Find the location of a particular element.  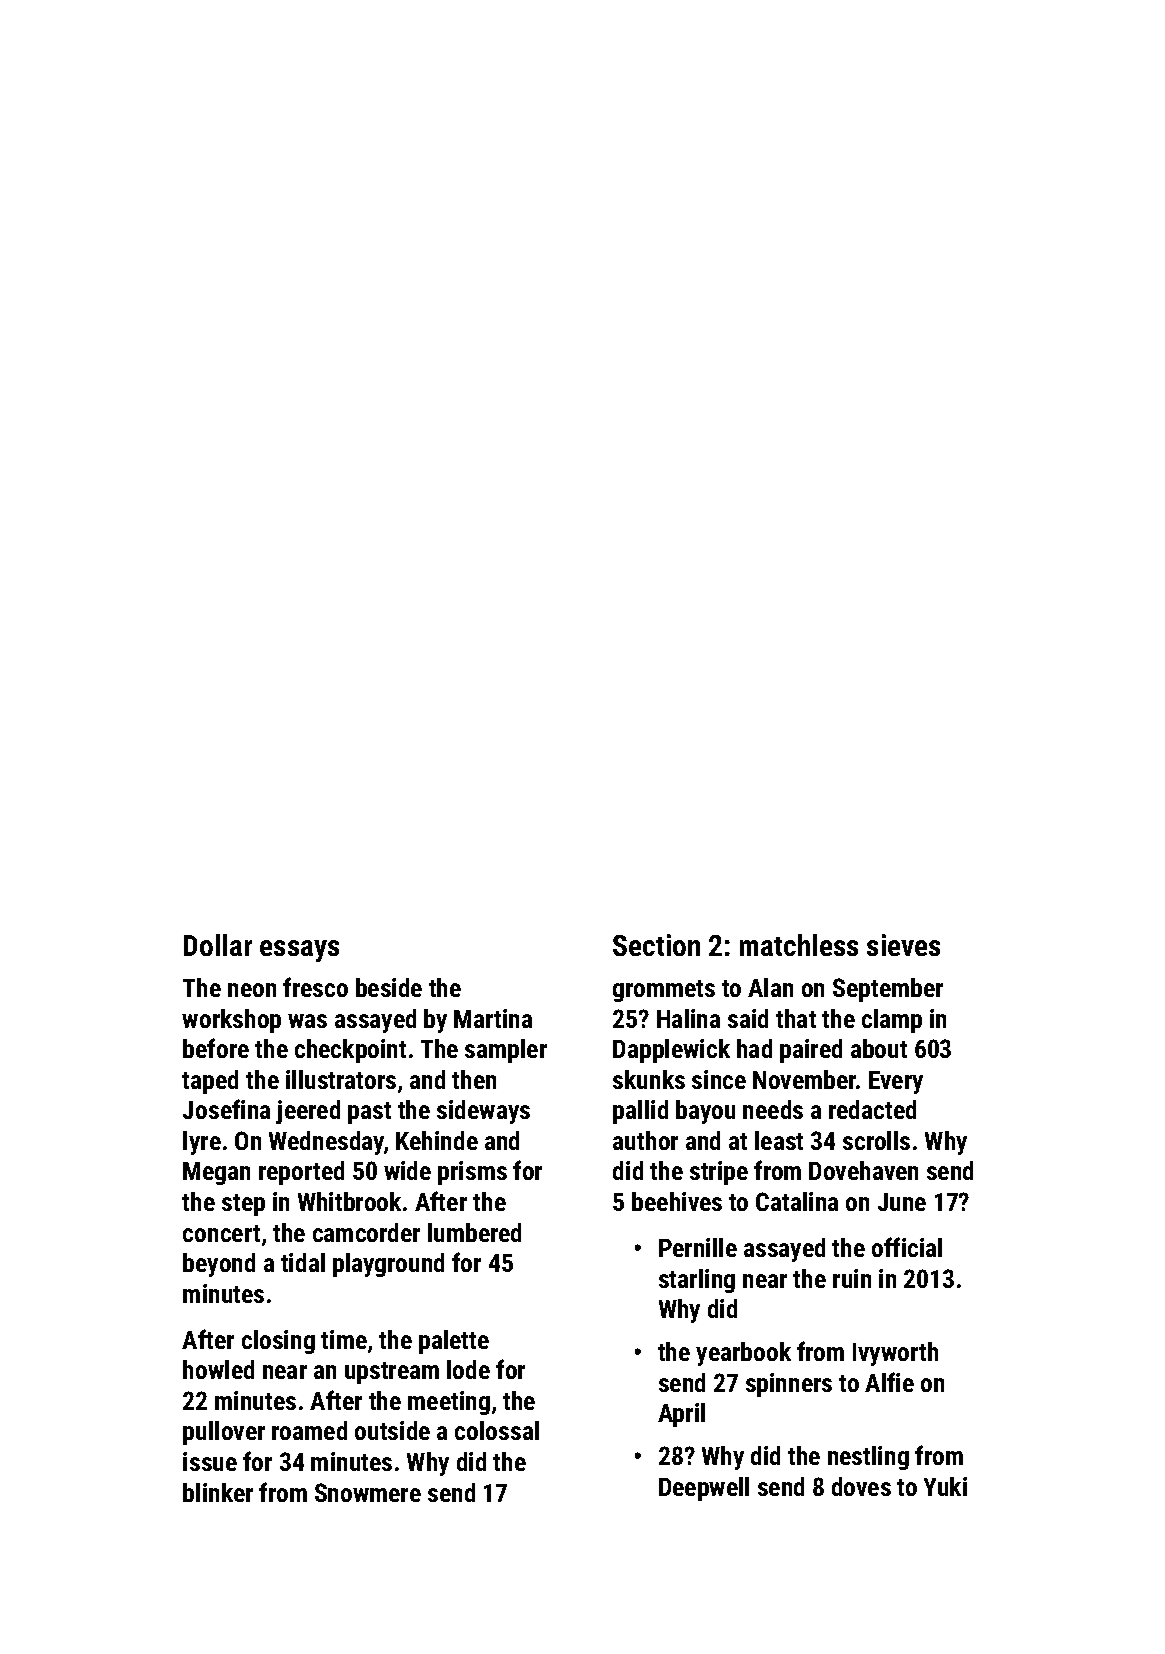

pullover is located at coordinates (224, 1433).
